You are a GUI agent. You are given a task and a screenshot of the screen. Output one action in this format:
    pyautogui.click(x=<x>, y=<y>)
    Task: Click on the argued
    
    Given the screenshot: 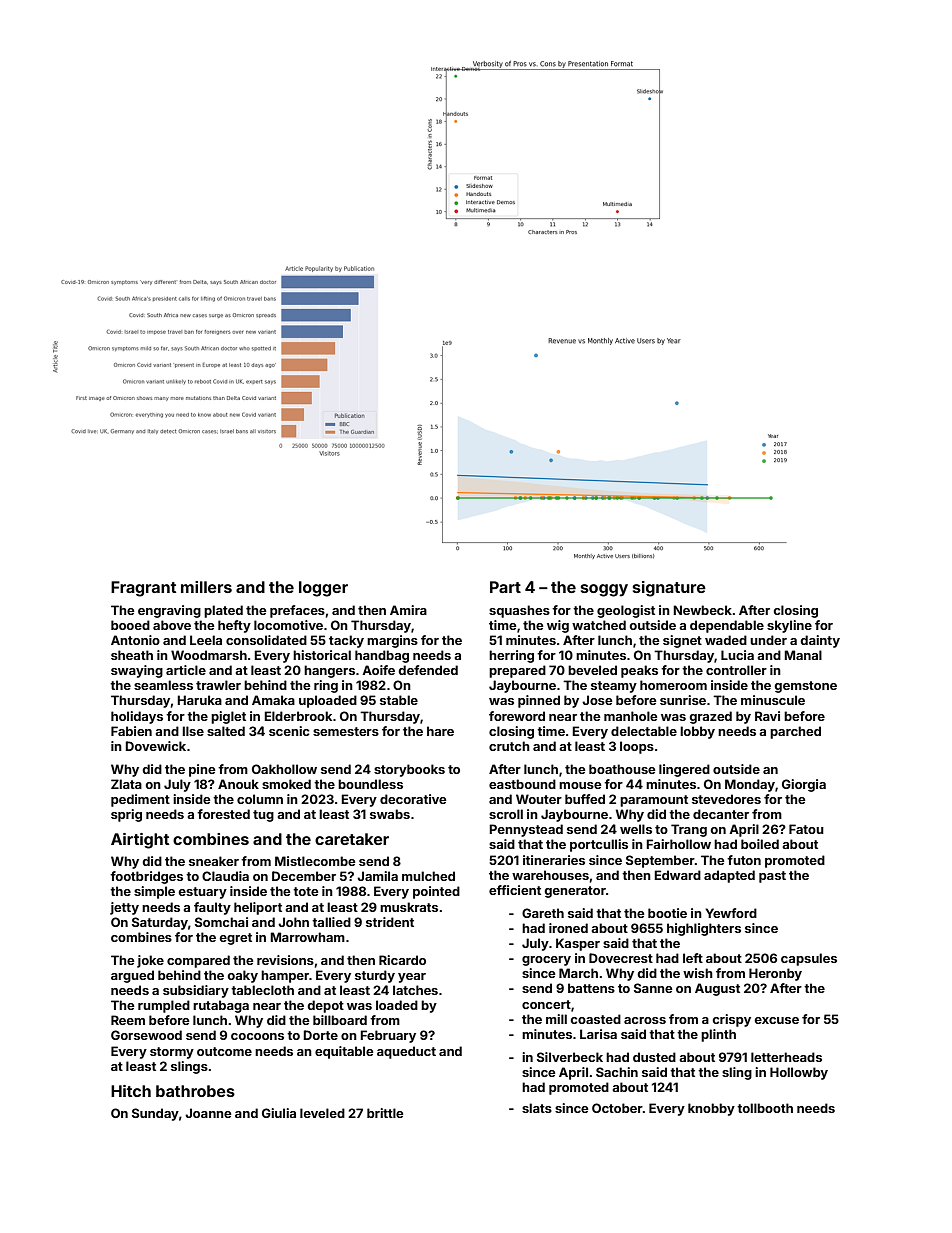 What is the action you would take?
    pyautogui.click(x=132, y=976)
